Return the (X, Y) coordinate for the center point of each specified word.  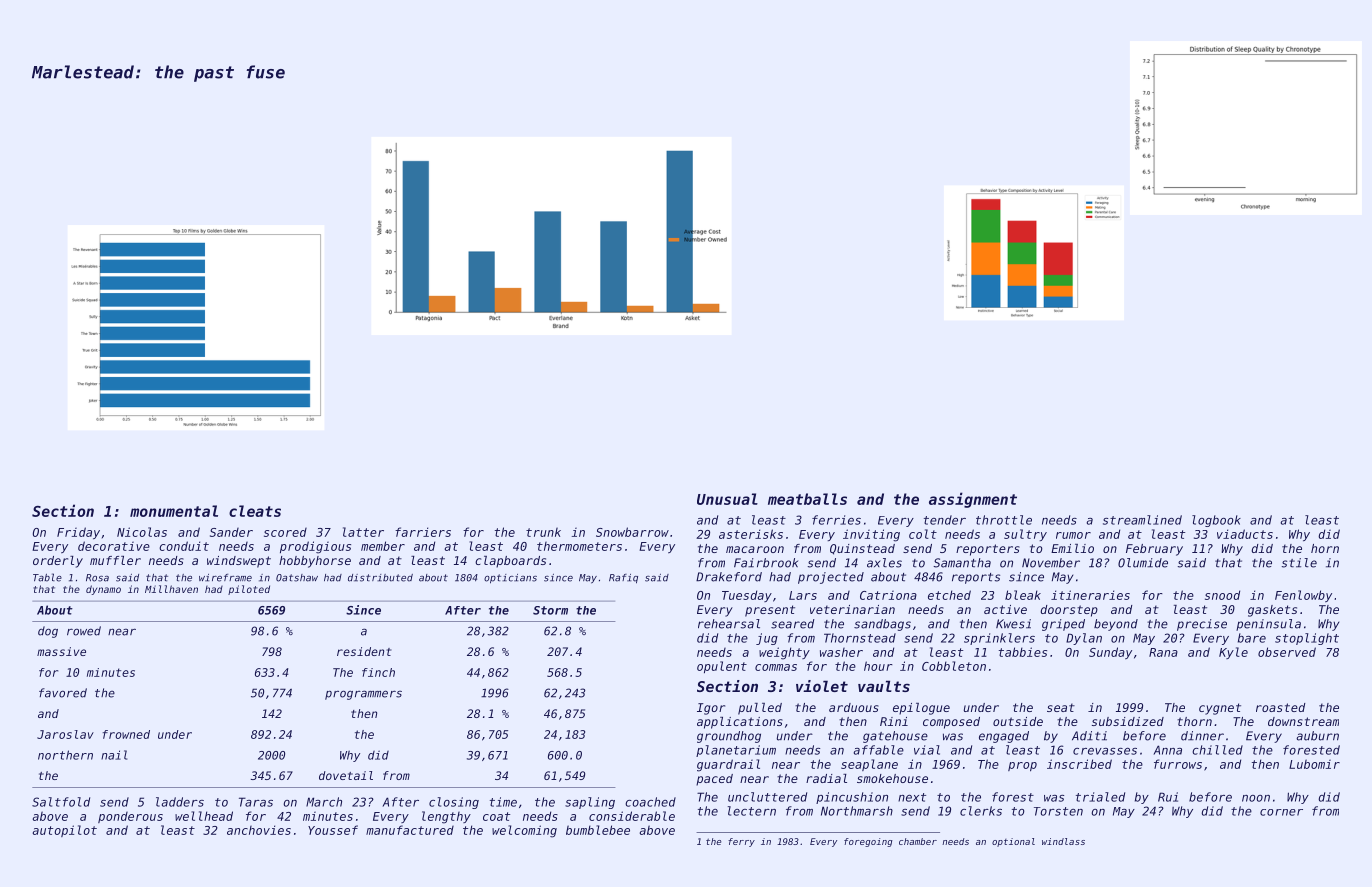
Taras (256, 802)
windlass (1063, 841)
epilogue (921, 709)
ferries (836, 520)
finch (378, 672)
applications (740, 723)
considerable (632, 816)
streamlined (1142, 520)
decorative (114, 546)
